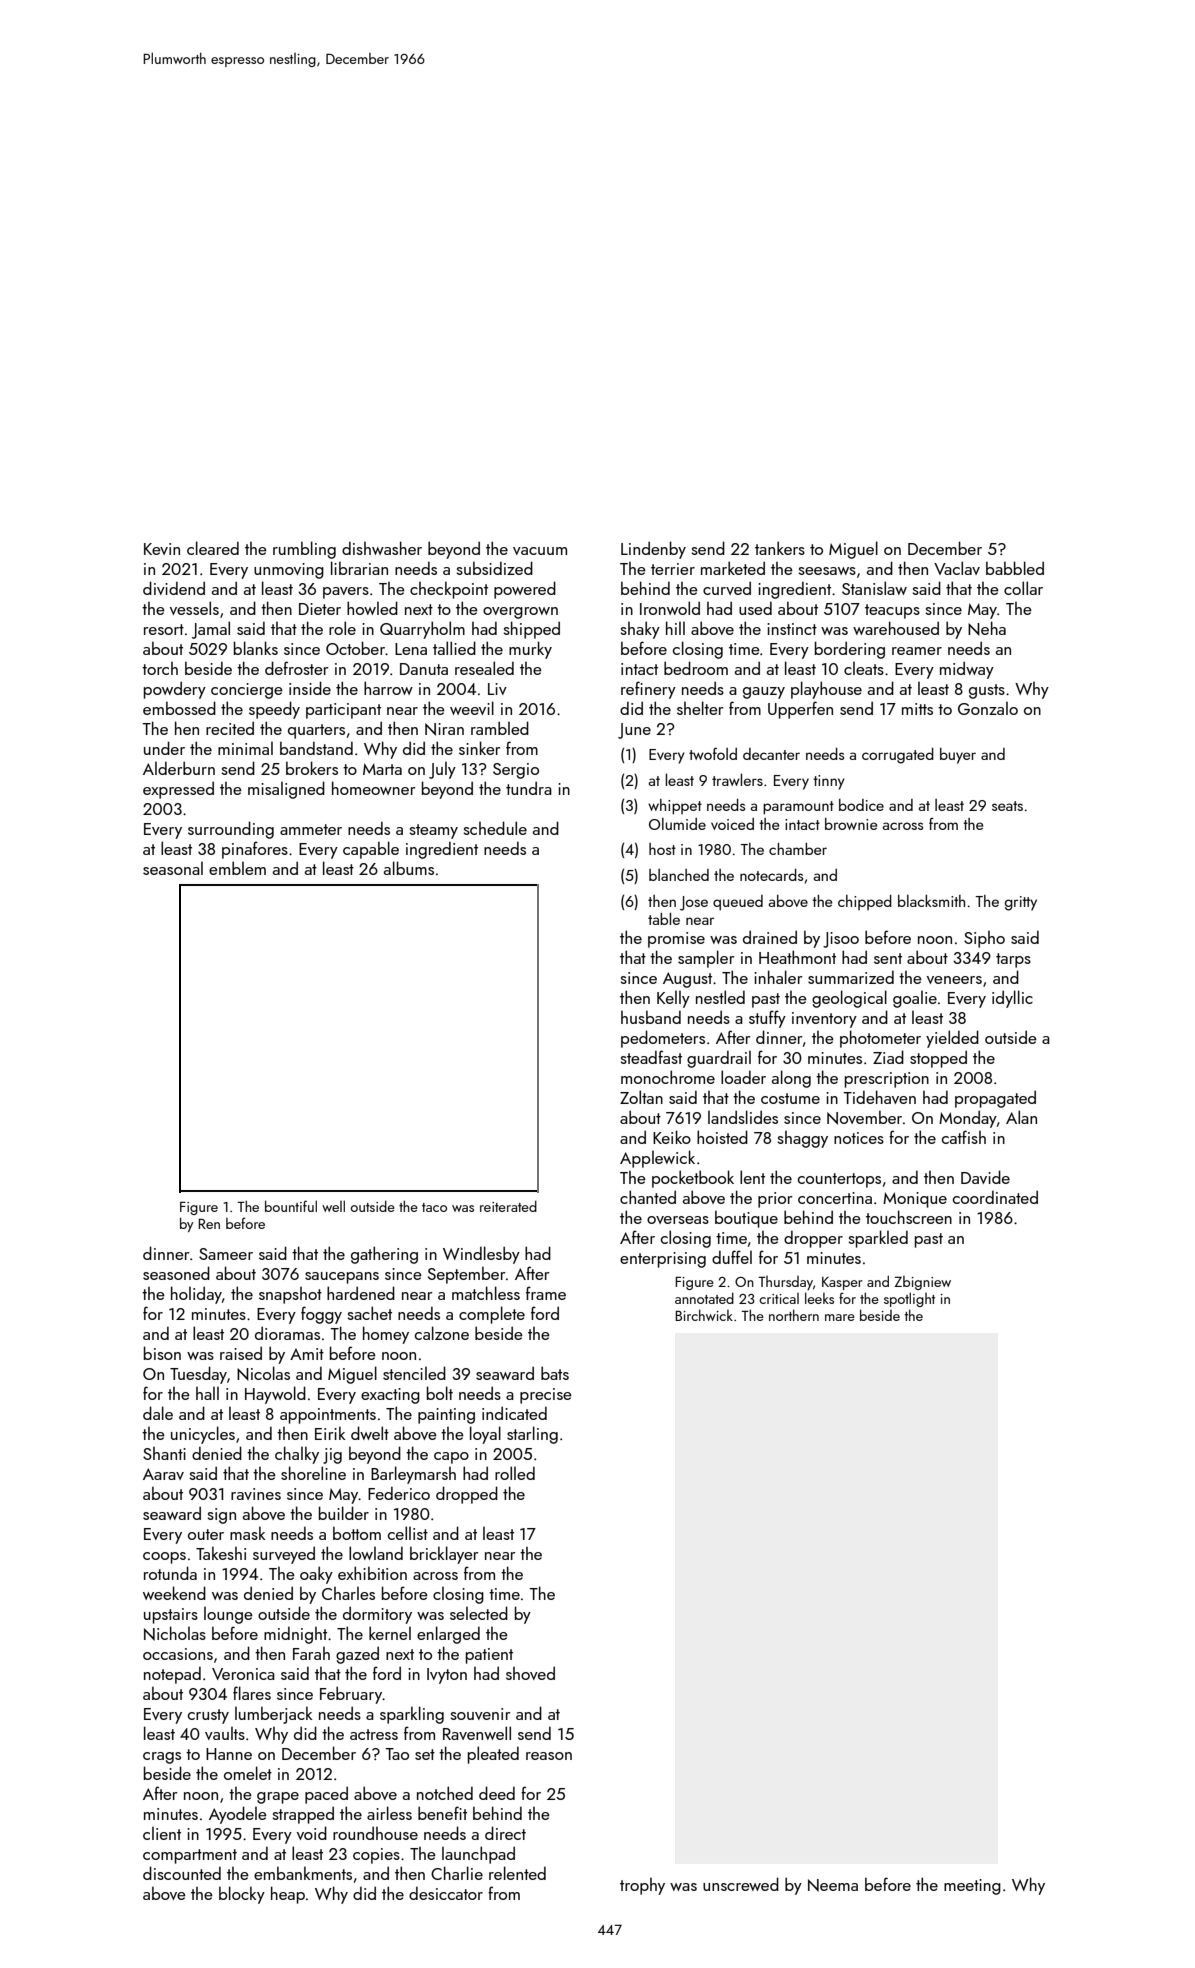 The image size is (1195, 1968). I want to click on curved, so click(727, 588).
